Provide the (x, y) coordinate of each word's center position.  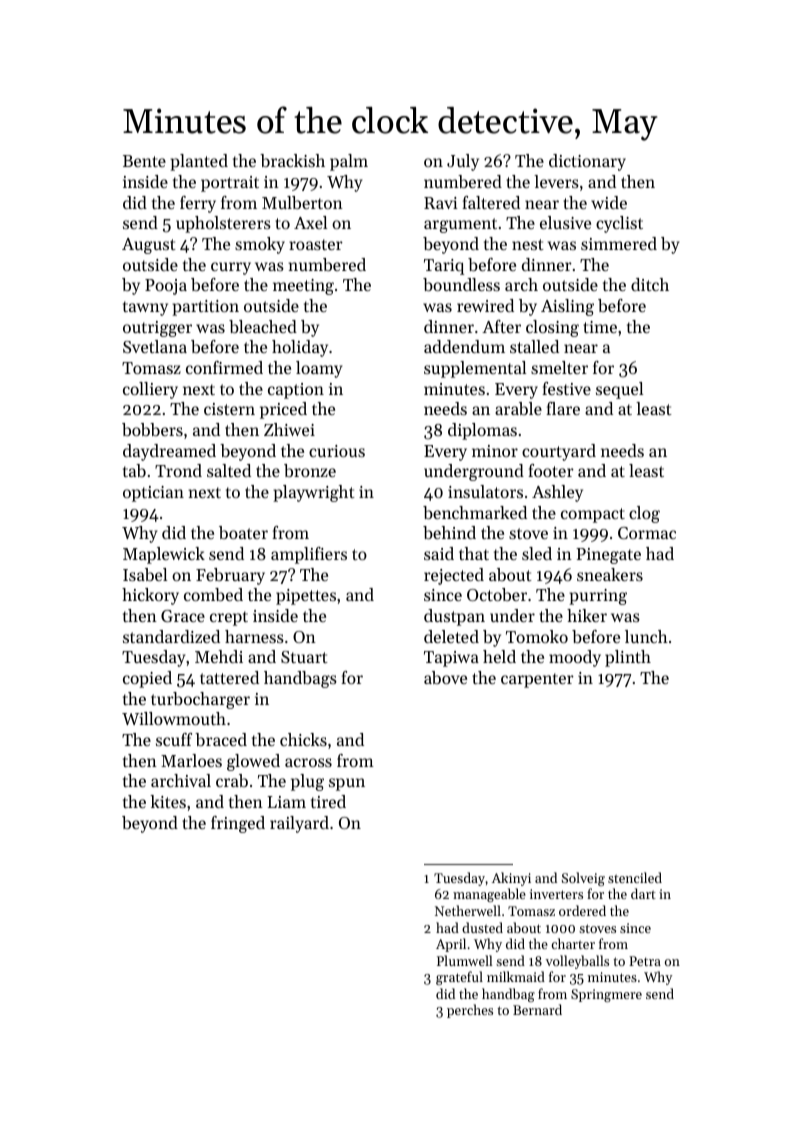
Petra (645, 961)
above (445, 677)
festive (566, 388)
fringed (238, 824)
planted (199, 162)
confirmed (224, 367)
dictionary (587, 162)
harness (254, 636)
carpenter (537, 680)
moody (575, 658)
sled (537, 553)
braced (221, 739)
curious (337, 451)
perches (470, 1011)
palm (349, 162)
